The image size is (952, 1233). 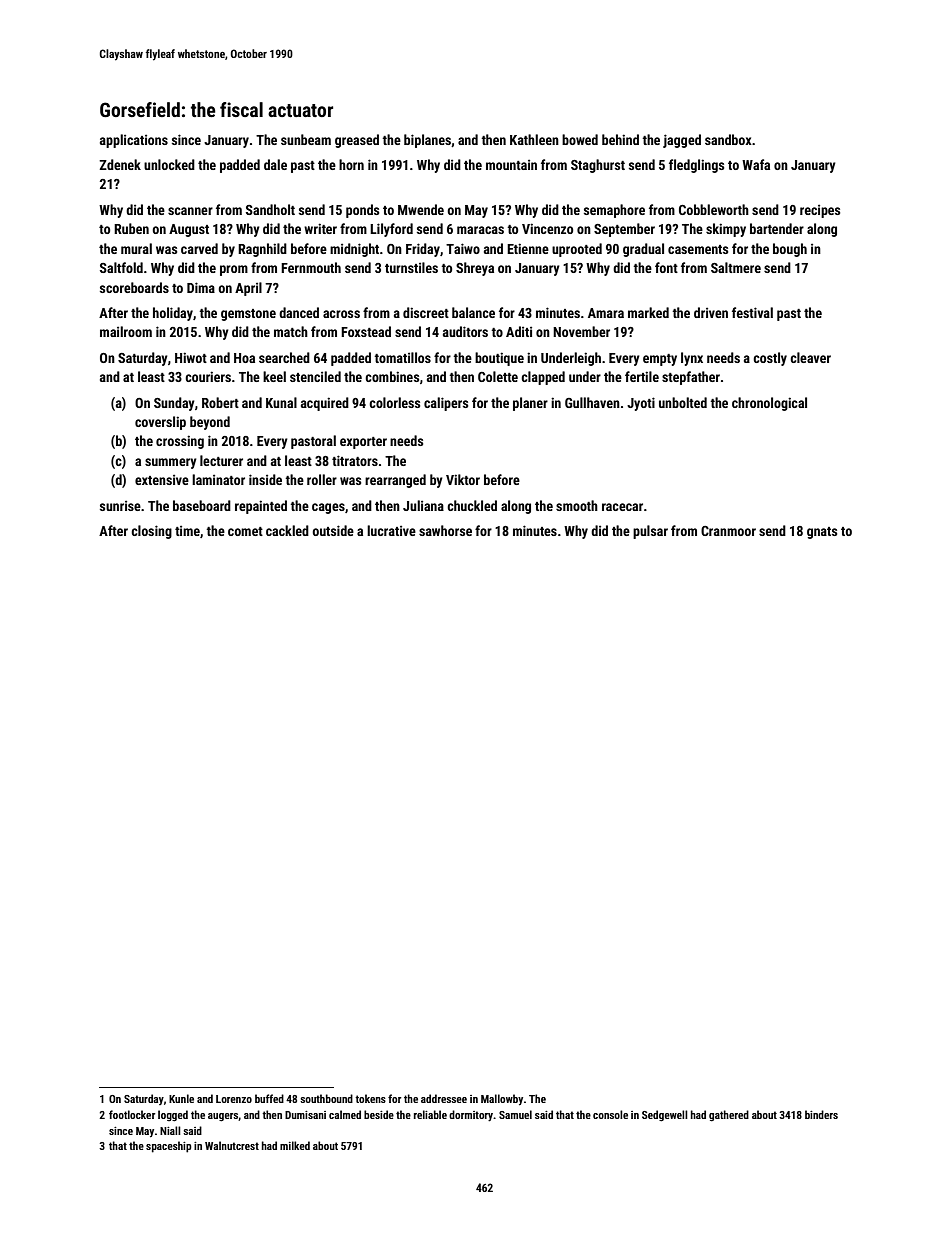 I want to click on sunbeam, so click(x=306, y=139).
